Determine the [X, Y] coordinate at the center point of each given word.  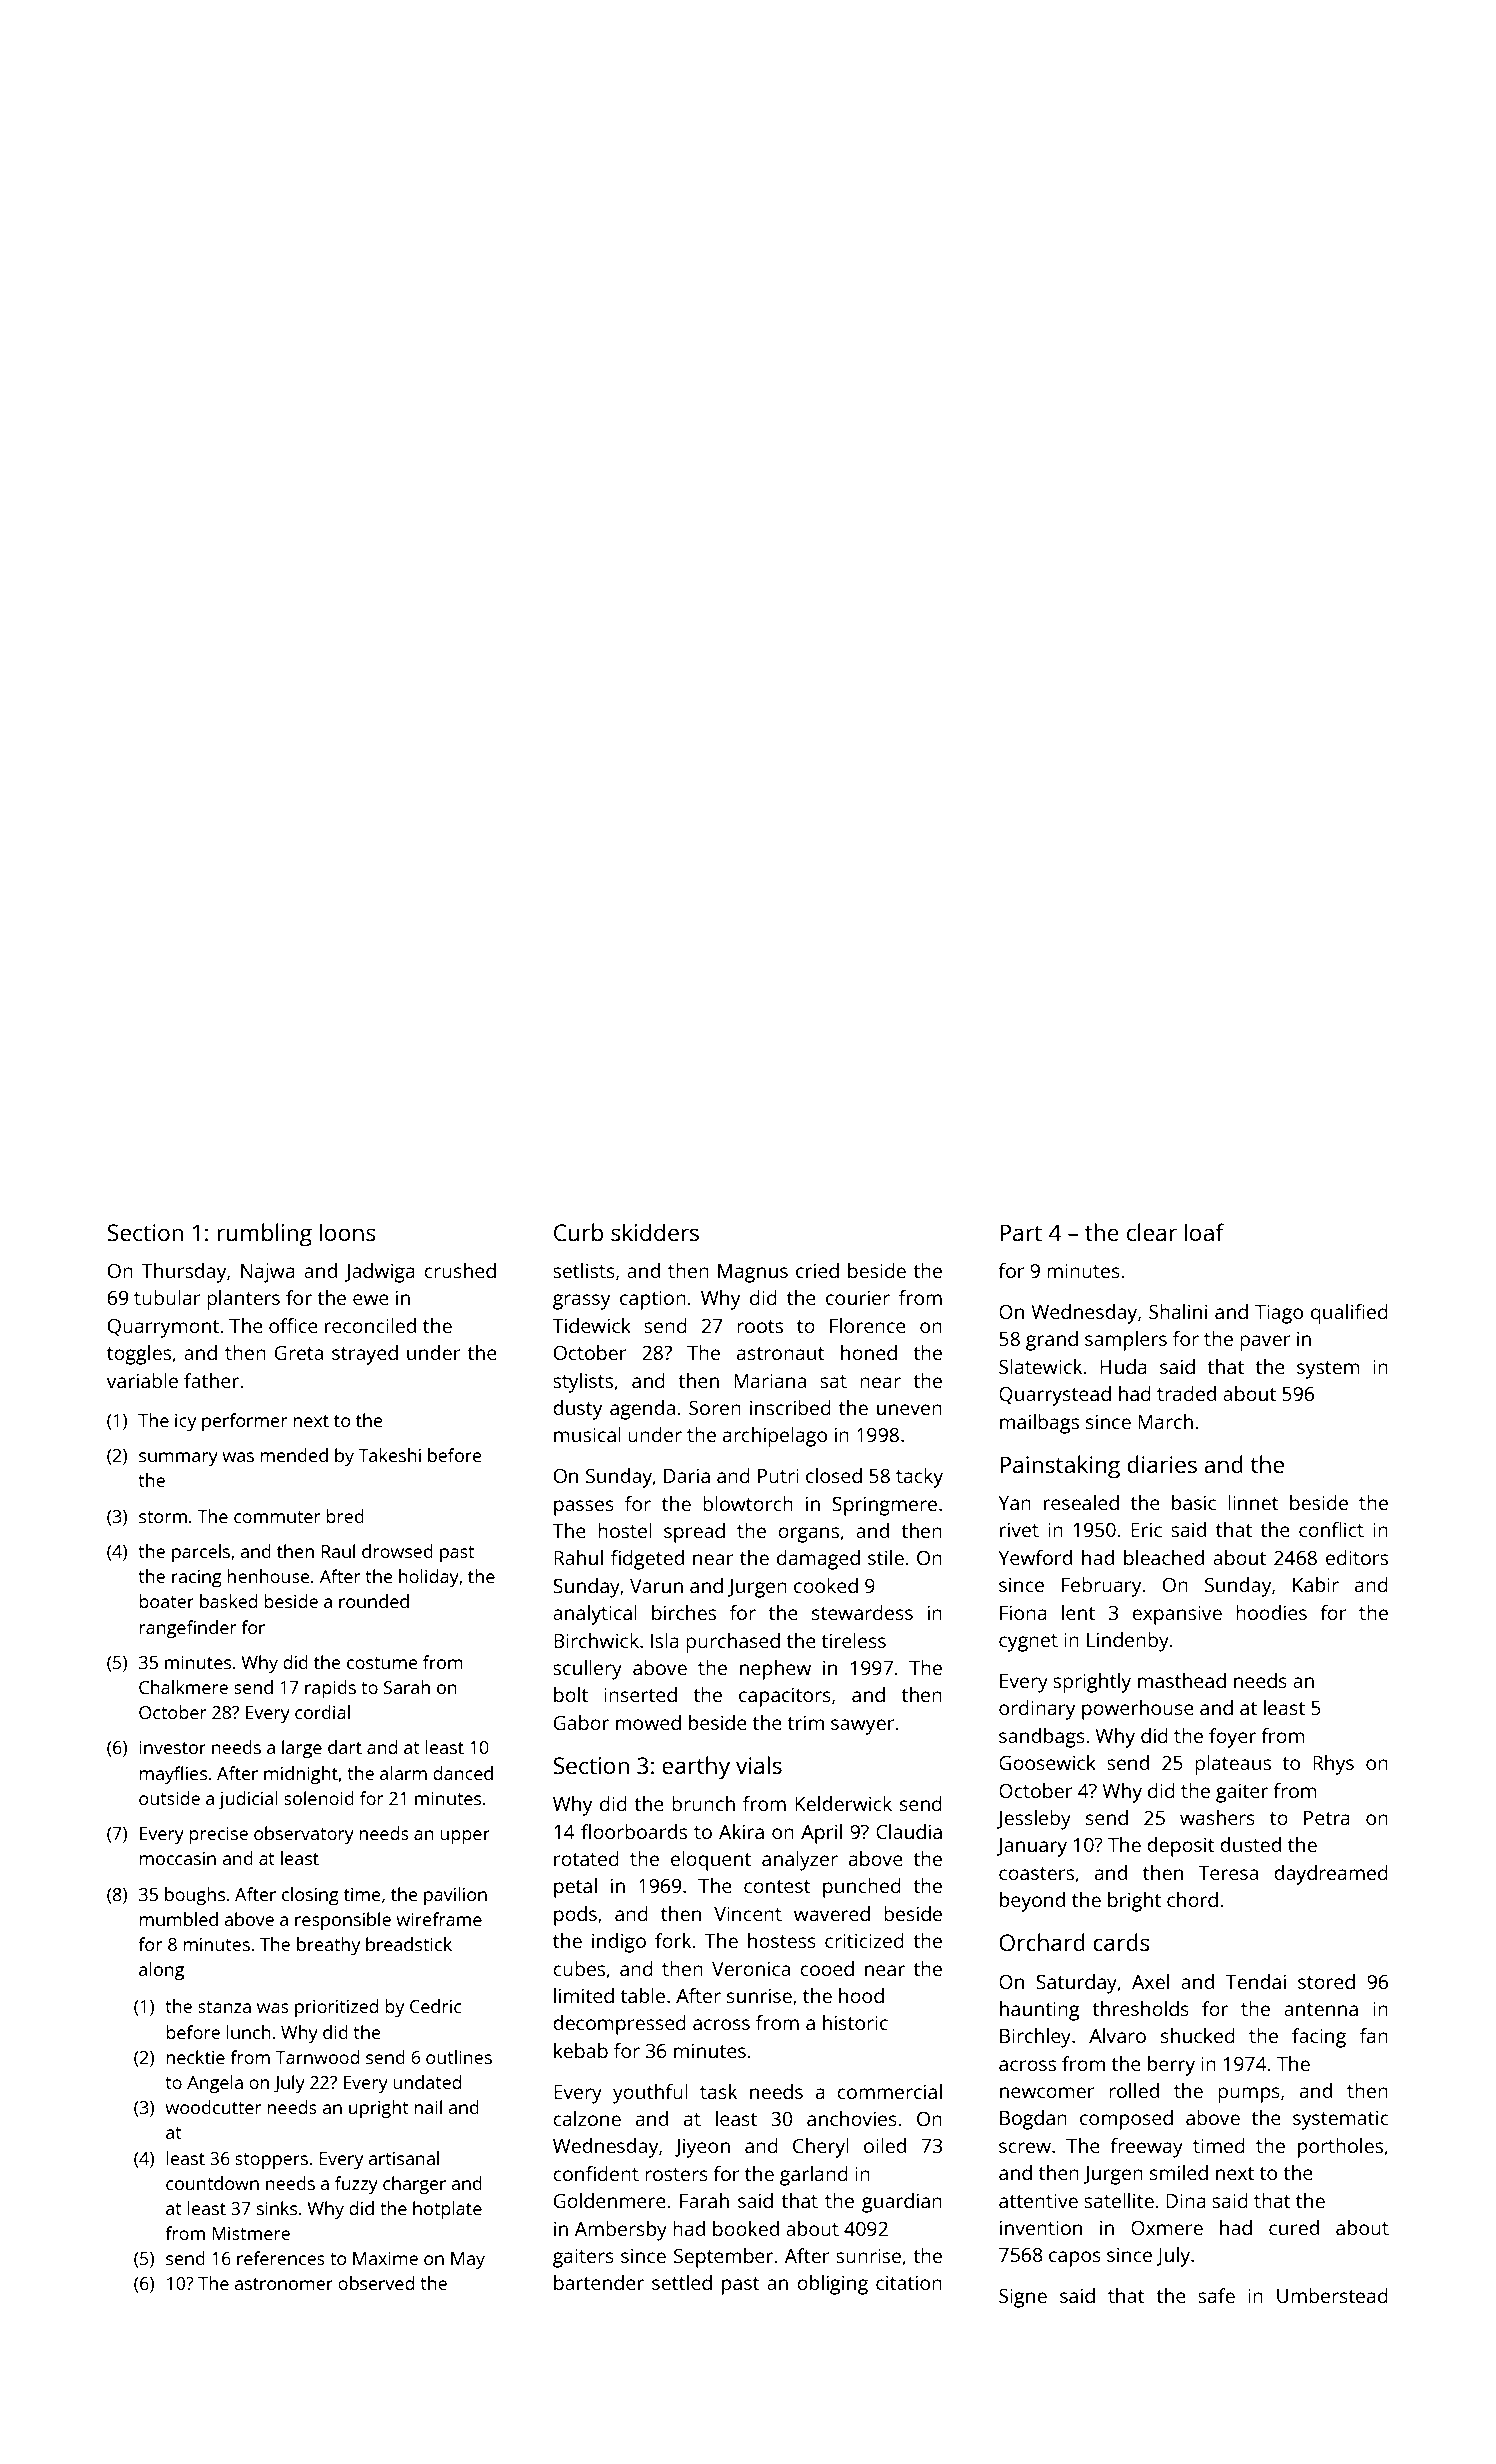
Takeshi [389, 1455]
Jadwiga [380, 1273]
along [161, 1971]
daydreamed [1331, 1875]
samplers [1126, 1341]
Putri [778, 1475]
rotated [586, 1858]
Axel [1150, 1981]
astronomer [284, 2284]
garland [814, 2176]
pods [575, 1916]
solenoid [319, 1798]
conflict [1331, 1529]
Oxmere [1167, 2228]
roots [760, 1326]
